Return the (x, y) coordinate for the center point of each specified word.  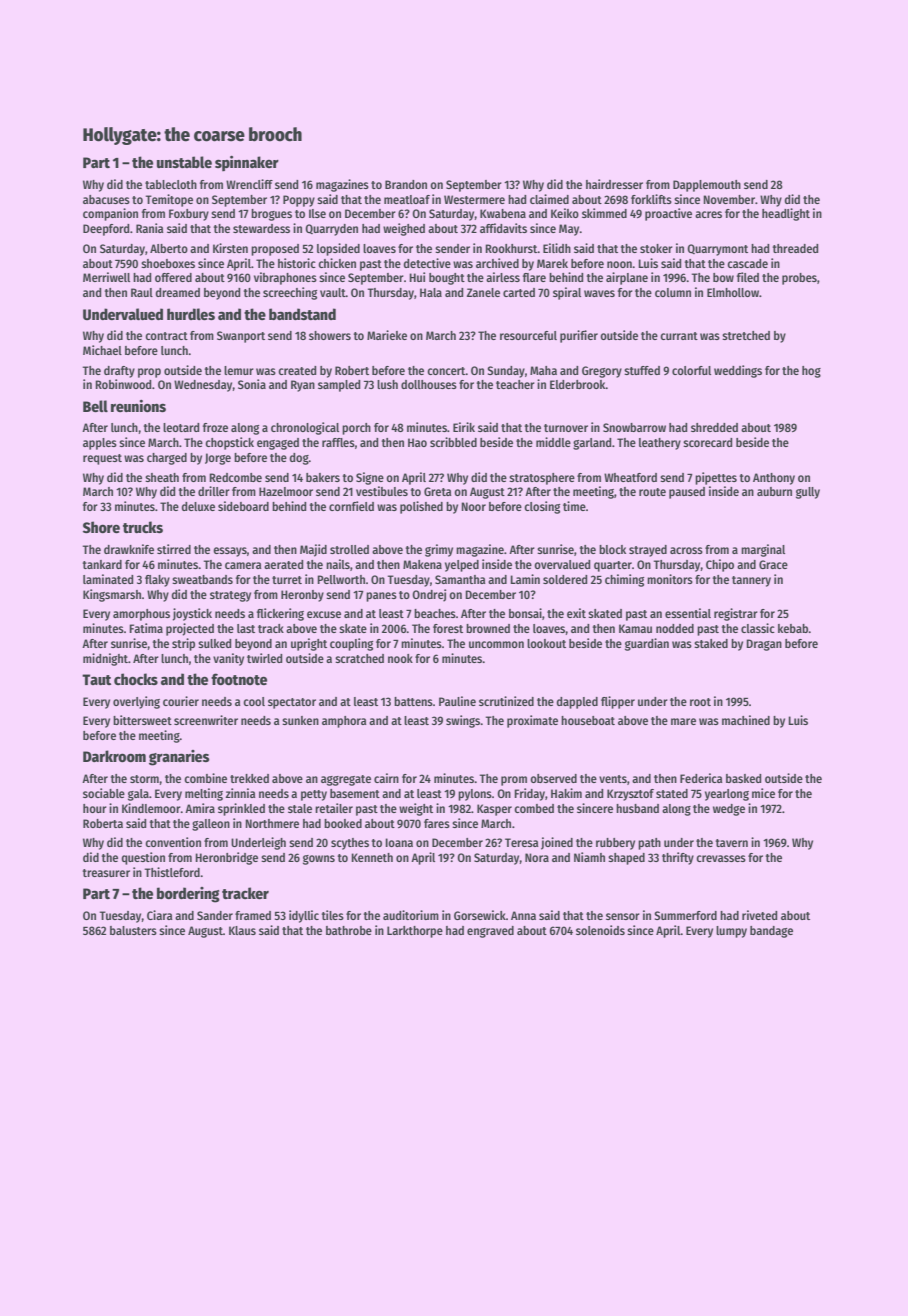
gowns (319, 860)
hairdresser (614, 184)
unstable (184, 162)
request (102, 459)
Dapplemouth (707, 186)
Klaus (242, 930)
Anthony (774, 479)
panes (381, 597)
